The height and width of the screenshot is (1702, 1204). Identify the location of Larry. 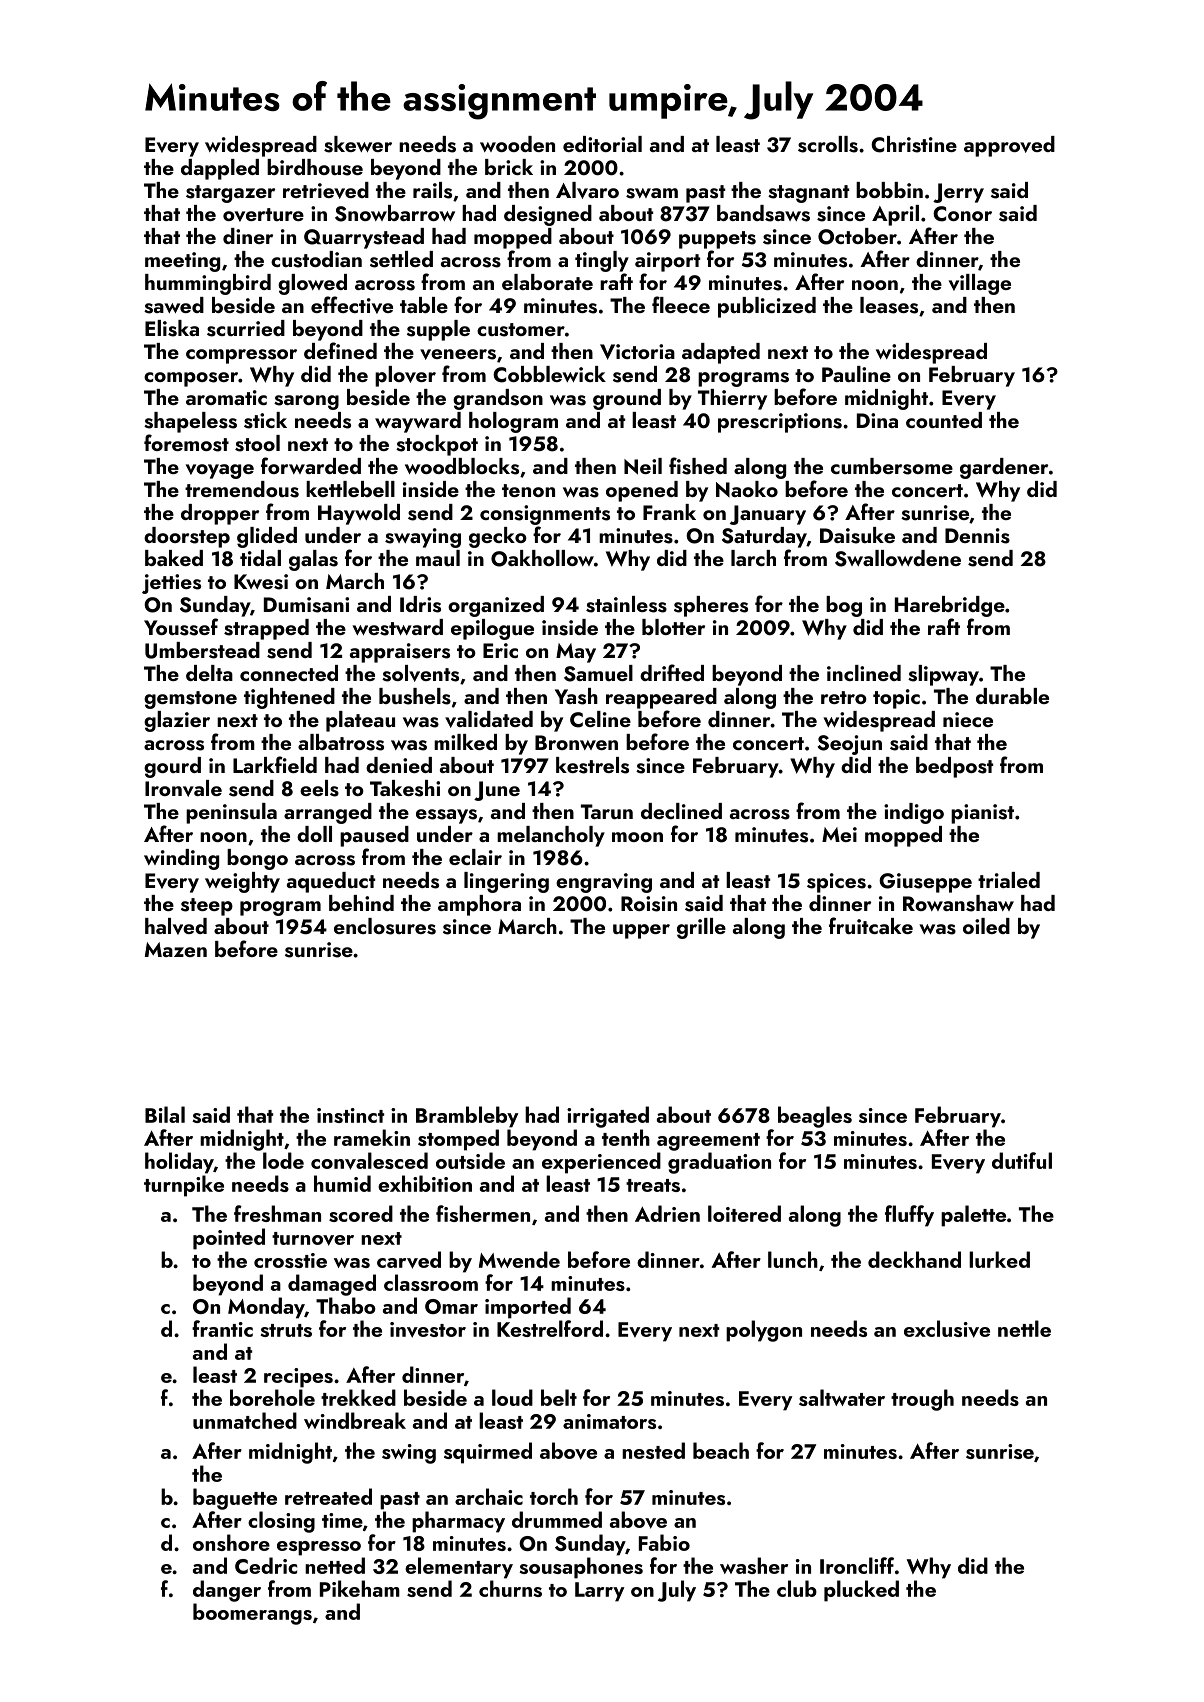
(599, 1592).
